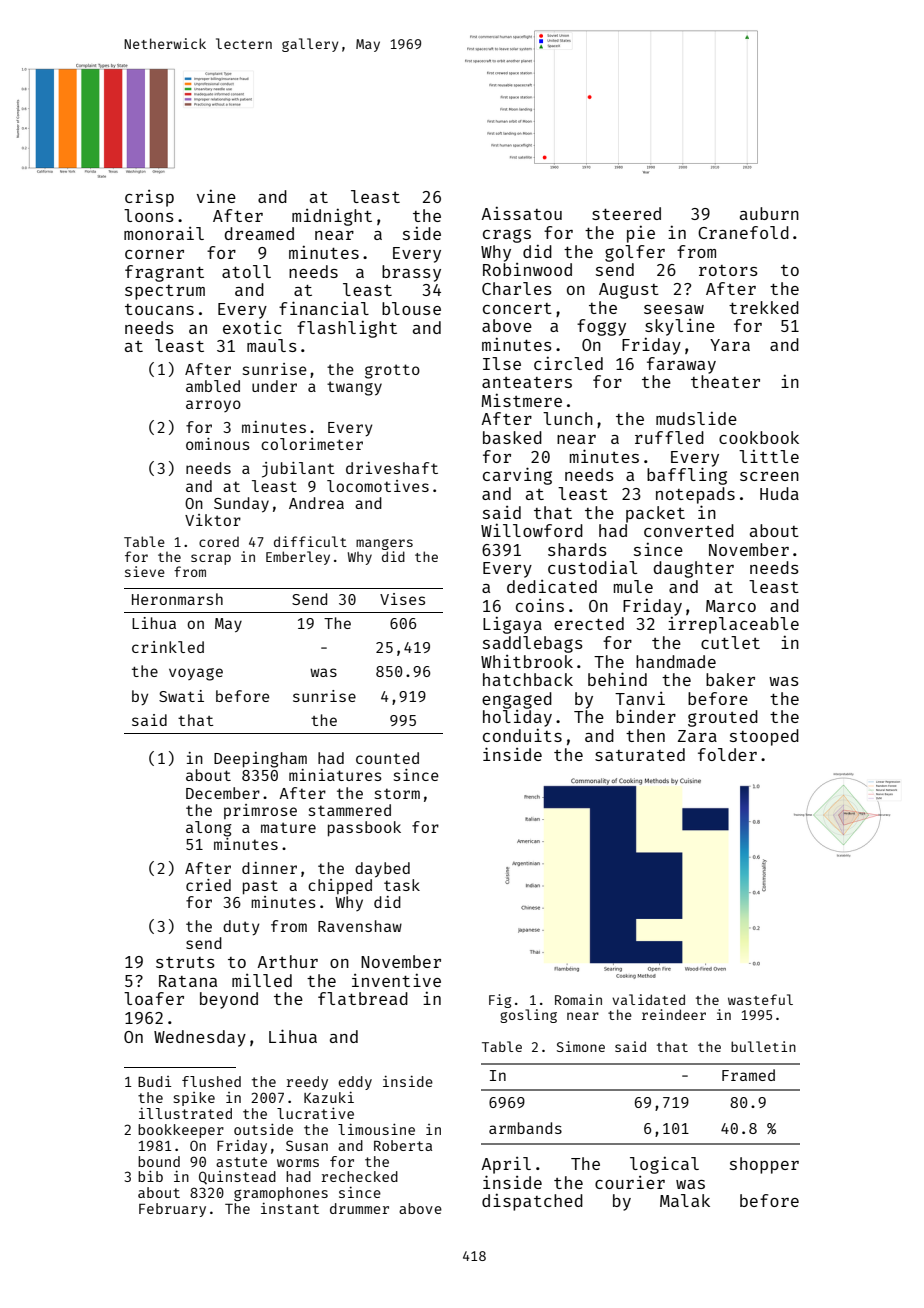  I want to click on Huda, so click(779, 493).
